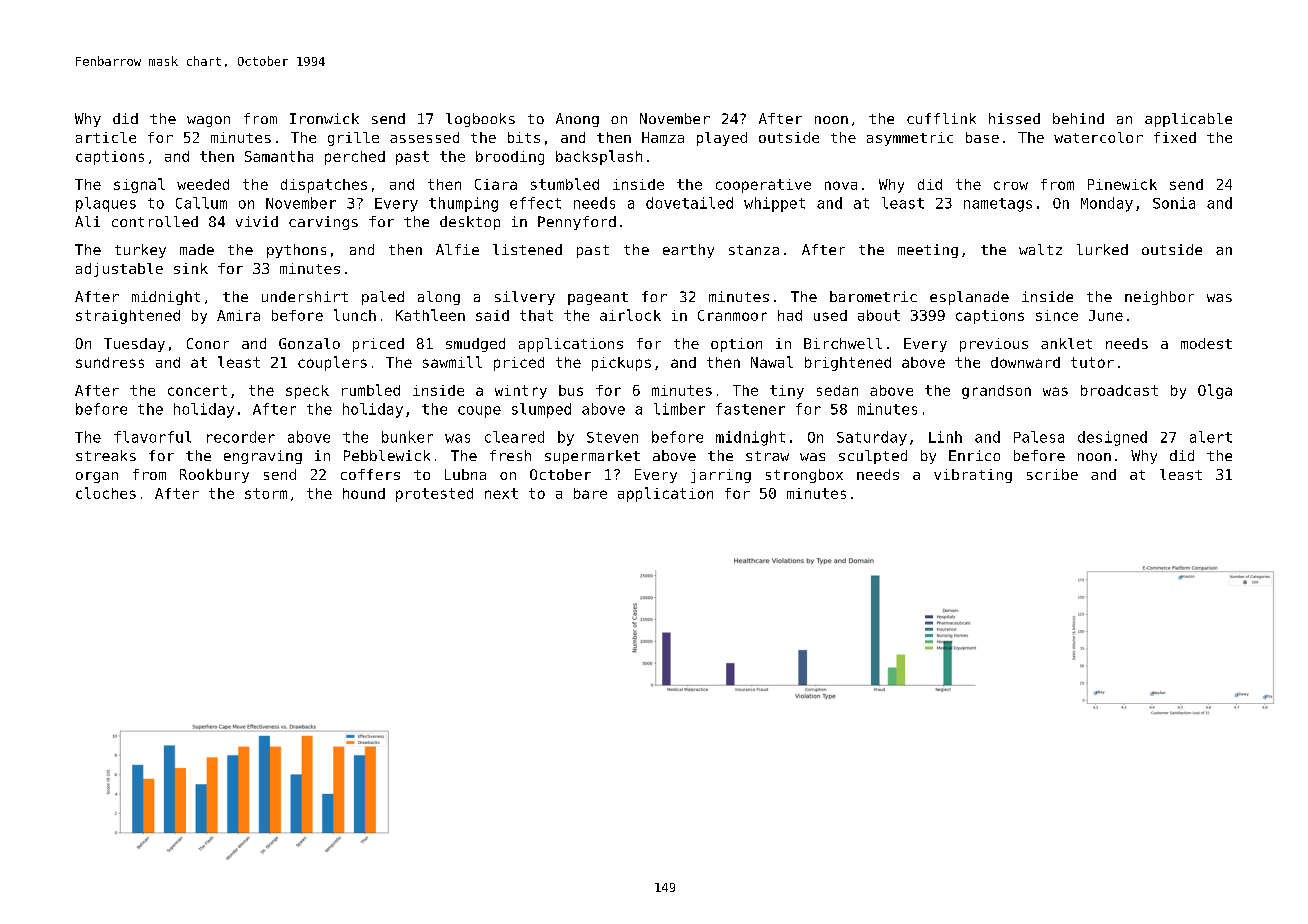  Describe the element at coordinates (139, 185) in the screenshot. I see `signal` at that location.
